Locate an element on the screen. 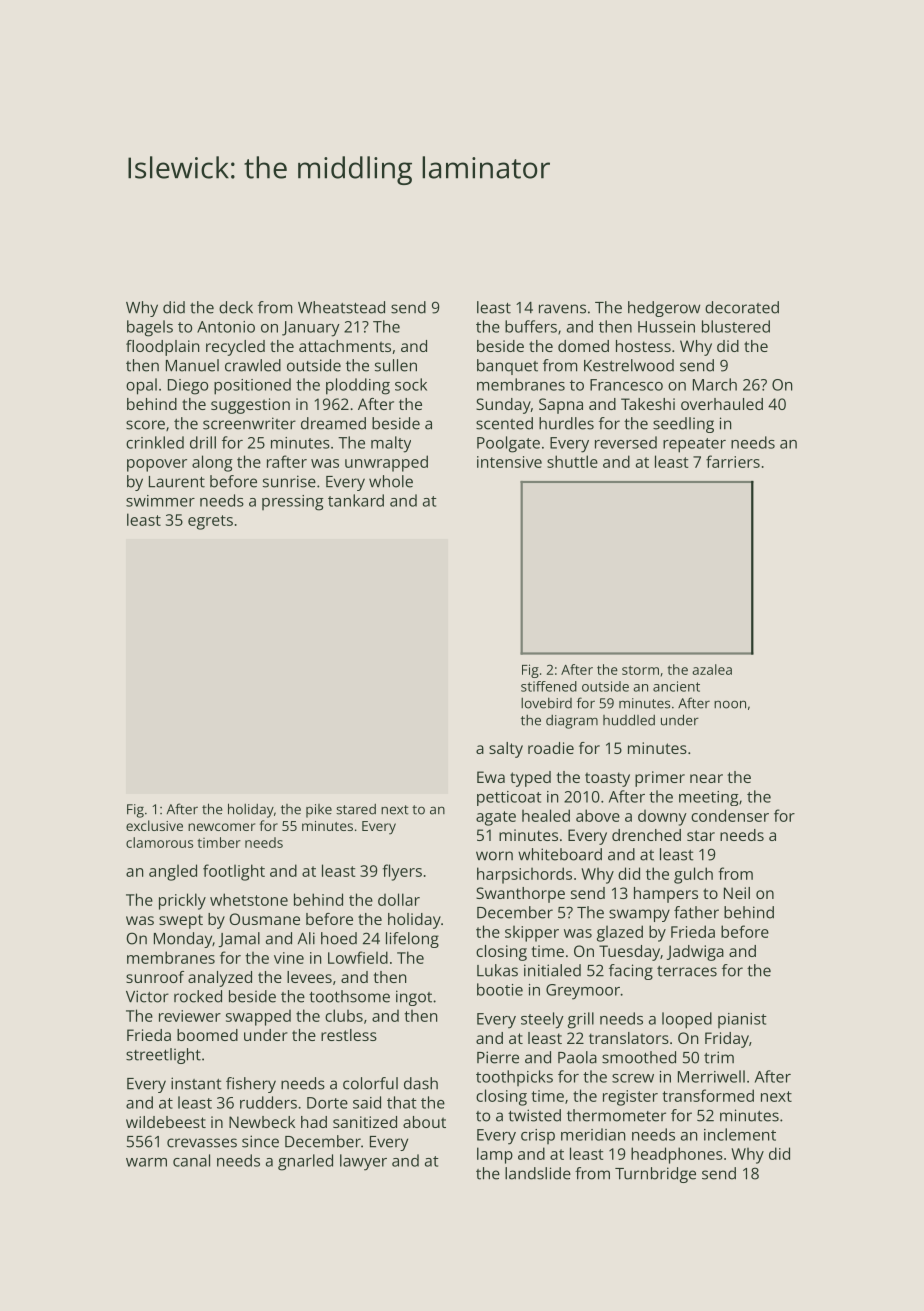 The height and width of the screenshot is (1311, 924). Takeshi is located at coordinates (648, 404).
